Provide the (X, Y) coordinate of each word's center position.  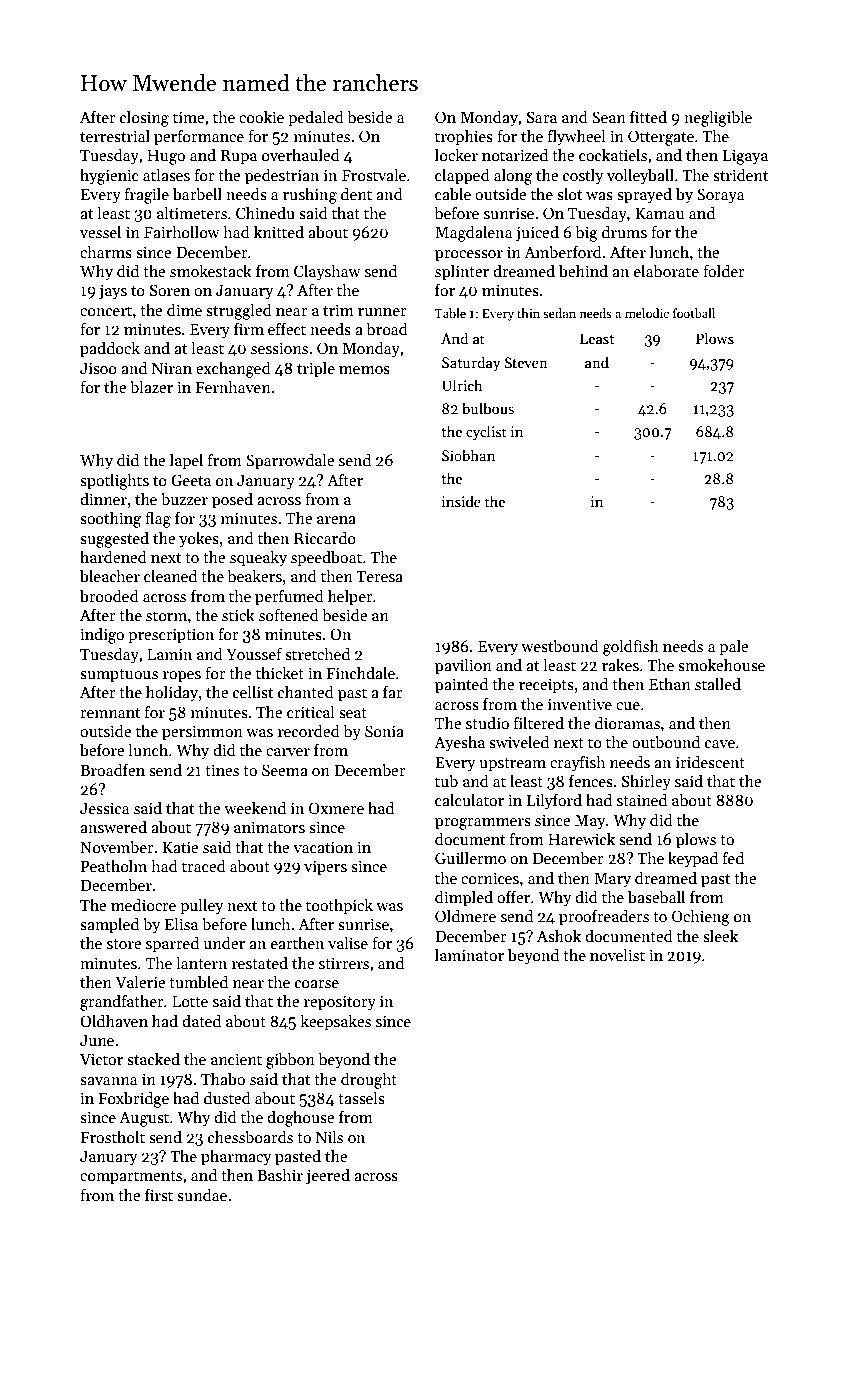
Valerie (140, 981)
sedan (559, 313)
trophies (464, 137)
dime (184, 309)
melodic (647, 313)
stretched (317, 654)
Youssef (254, 654)
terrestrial (115, 136)
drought (369, 1080)
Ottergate (661, 138)
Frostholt (113, 1136)
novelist (617, 954)
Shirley (646, 782)
